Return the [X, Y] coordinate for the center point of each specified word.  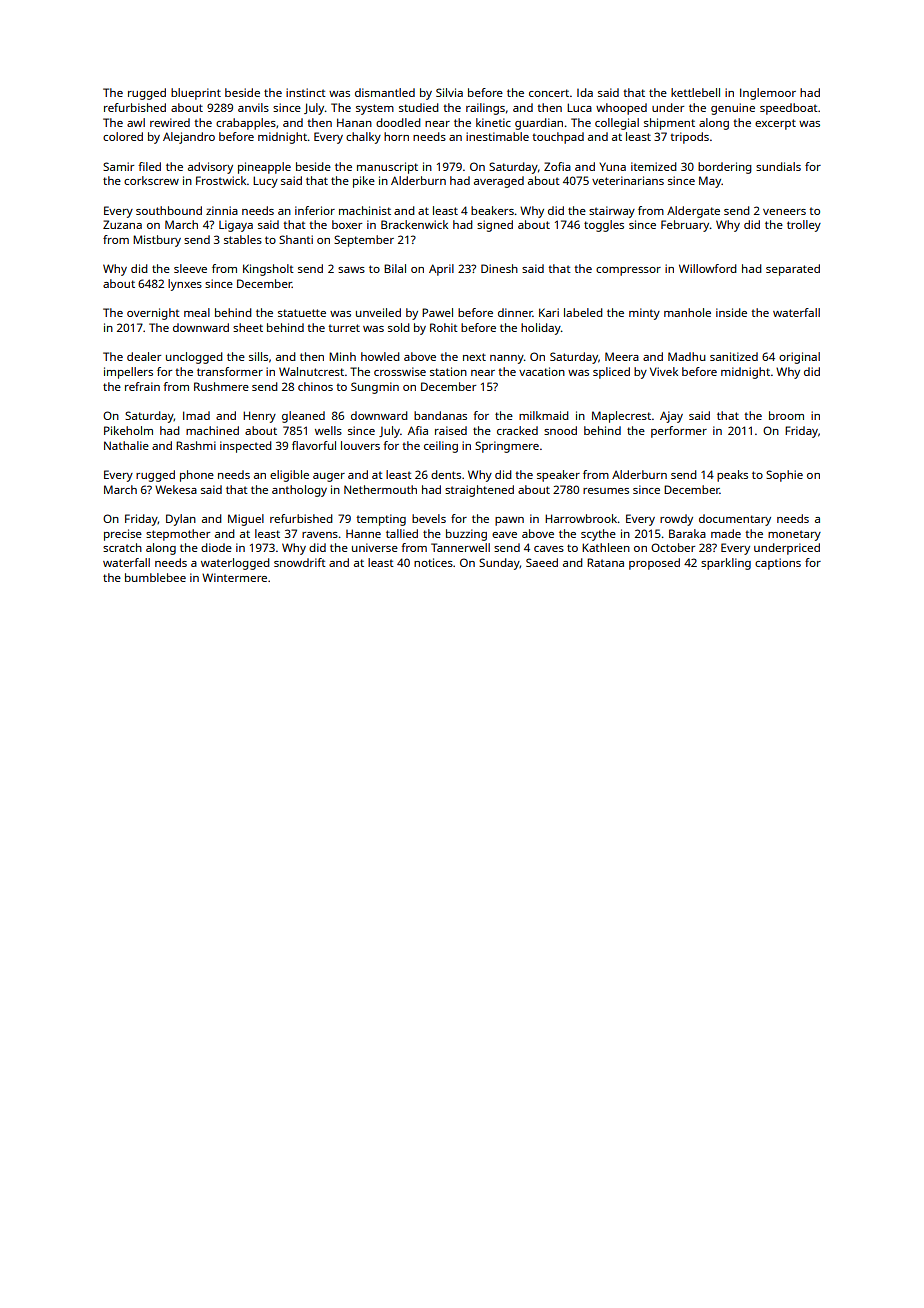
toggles [604, 226]
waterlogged [235, 564]
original [799, 358]
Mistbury [157, 241]
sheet [248, 327]
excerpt [775, 124]
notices [433, 562]
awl [136, 122]
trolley [804, 226]
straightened [479, 491]
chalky [363, 138]
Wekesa [176, 489]
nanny [507, 359]
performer [679, 432]
